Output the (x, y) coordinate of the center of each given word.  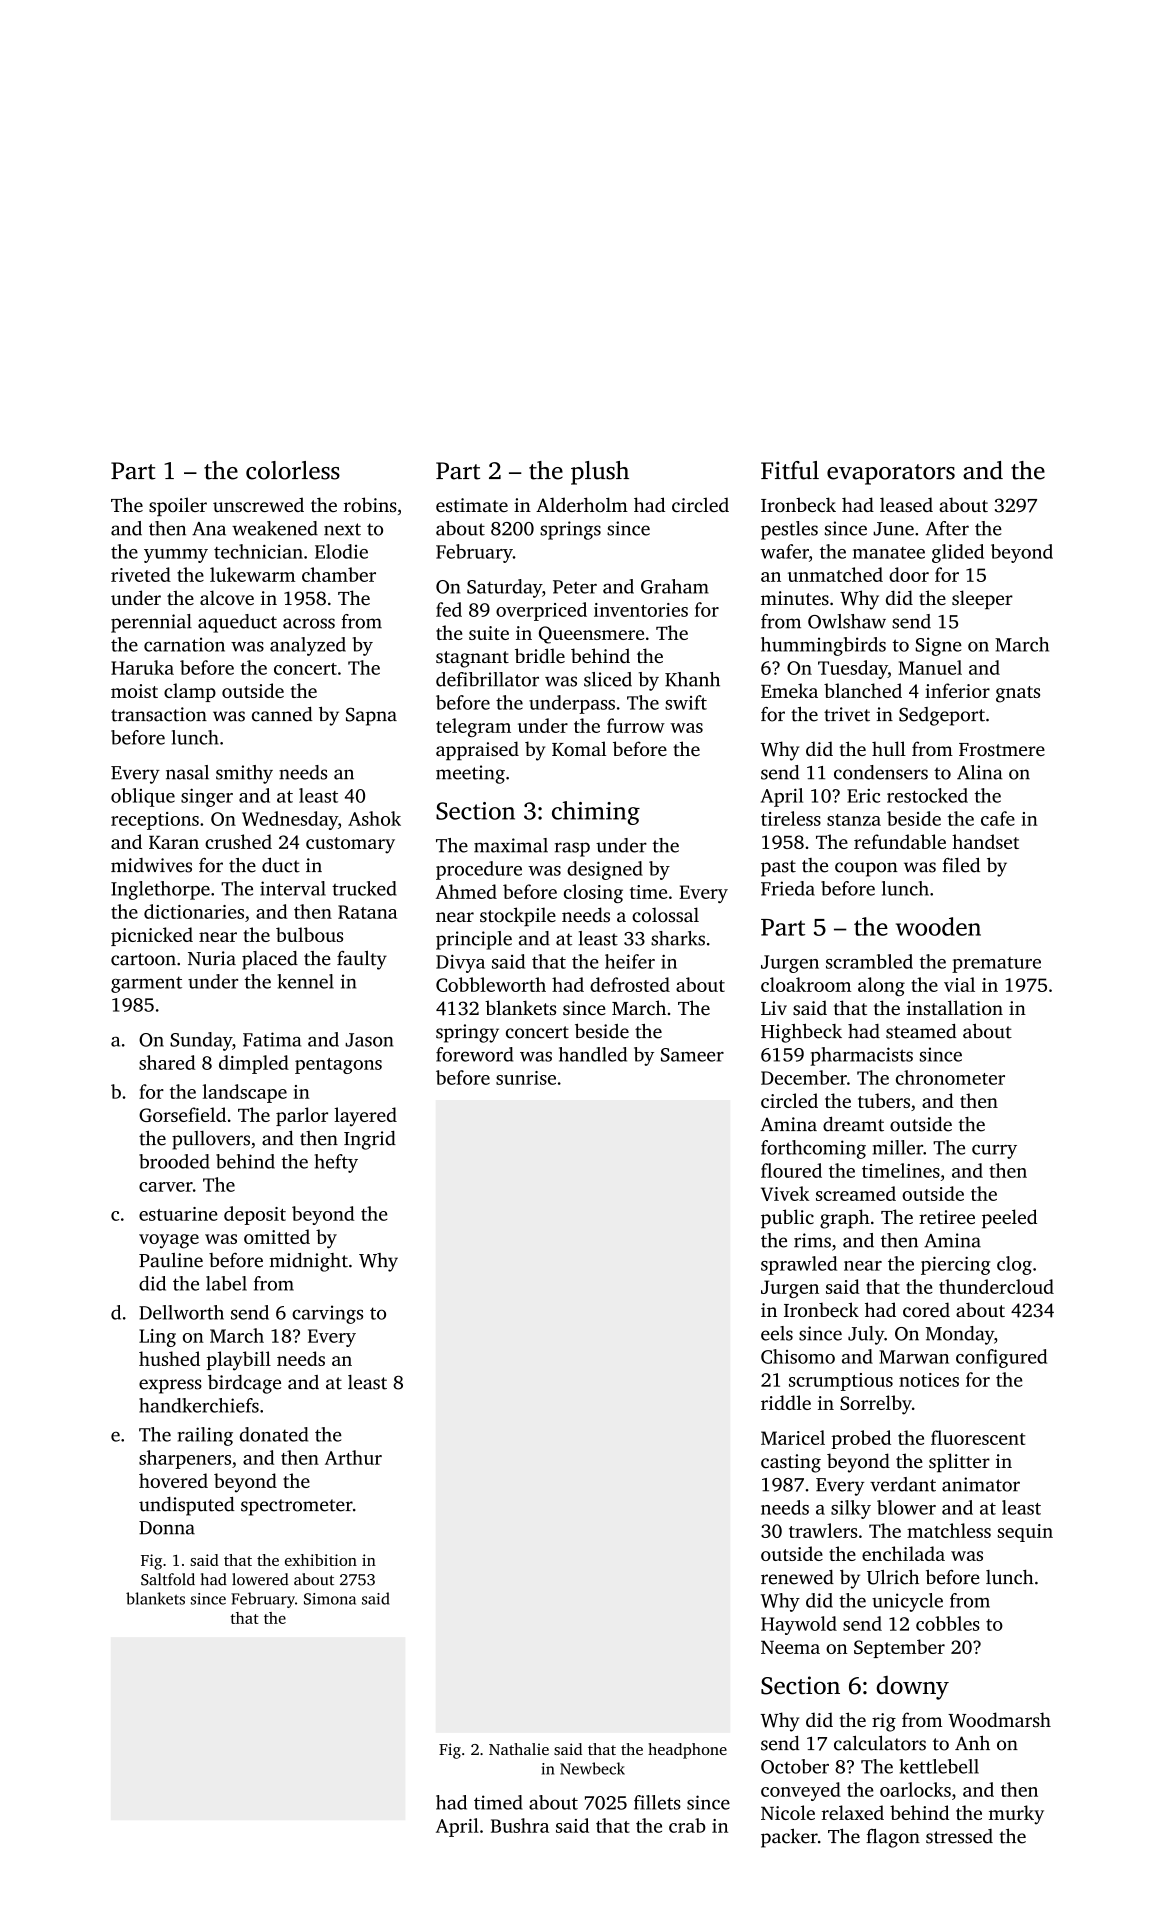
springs (570, 530)
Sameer (692, 1055)
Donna (167, 1528)
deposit (255, 1215)
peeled (1009, 1219)
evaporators (891, 474)
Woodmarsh (999, 1720)
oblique (143, 797)
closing (593, 893)
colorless (293, 470)
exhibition (321, 1560)
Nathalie (519, 1749)
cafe (998, 818)
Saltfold (168, 1579)
